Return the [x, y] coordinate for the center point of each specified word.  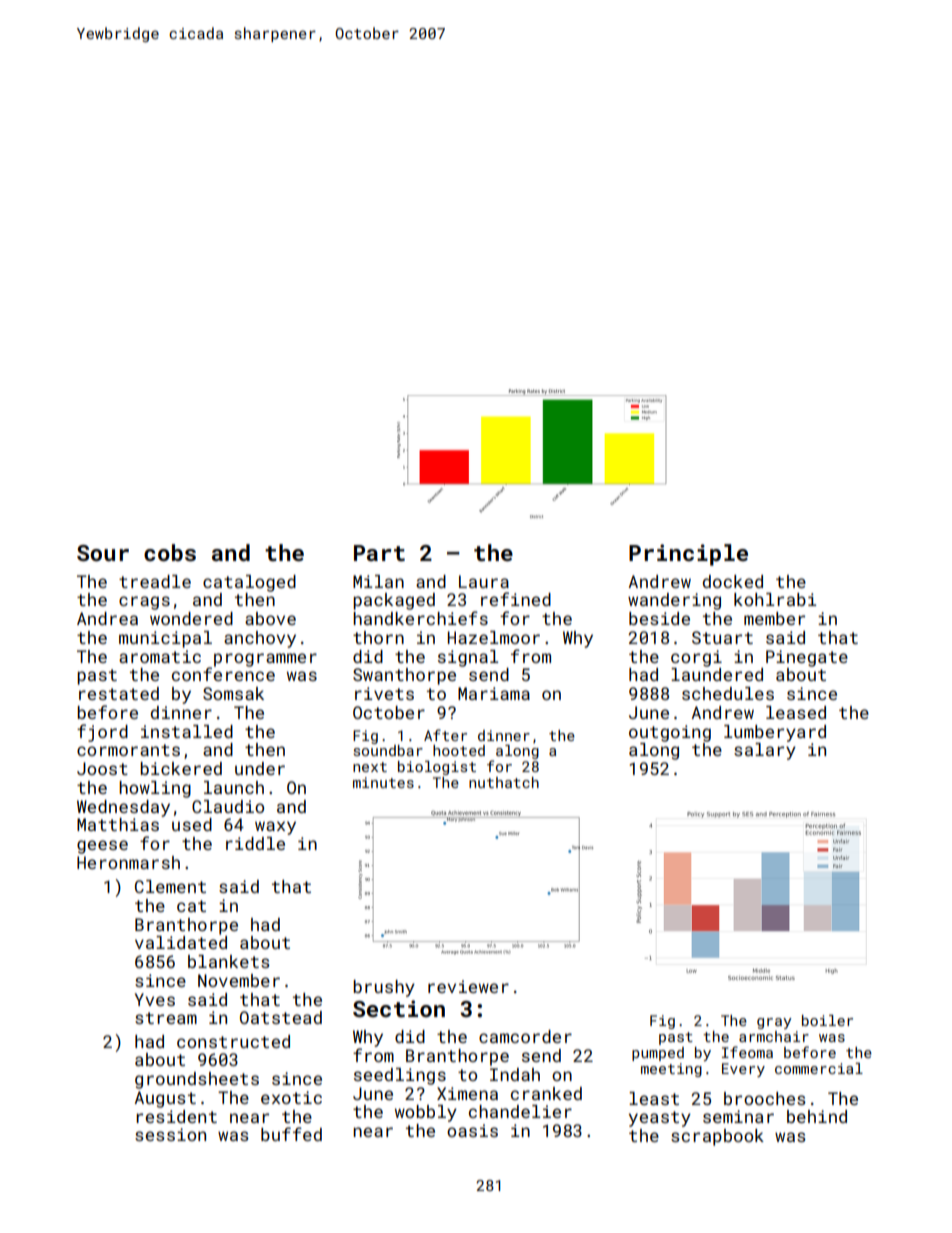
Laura [484, 581]
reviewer [468, 986]
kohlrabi [775, 599]
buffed [291, 1134]
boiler [827, 1020]
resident [176, 1116]
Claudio [228, 806]
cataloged [249, 583]
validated [181, 942]
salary [765, 751]
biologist [437, 768]
